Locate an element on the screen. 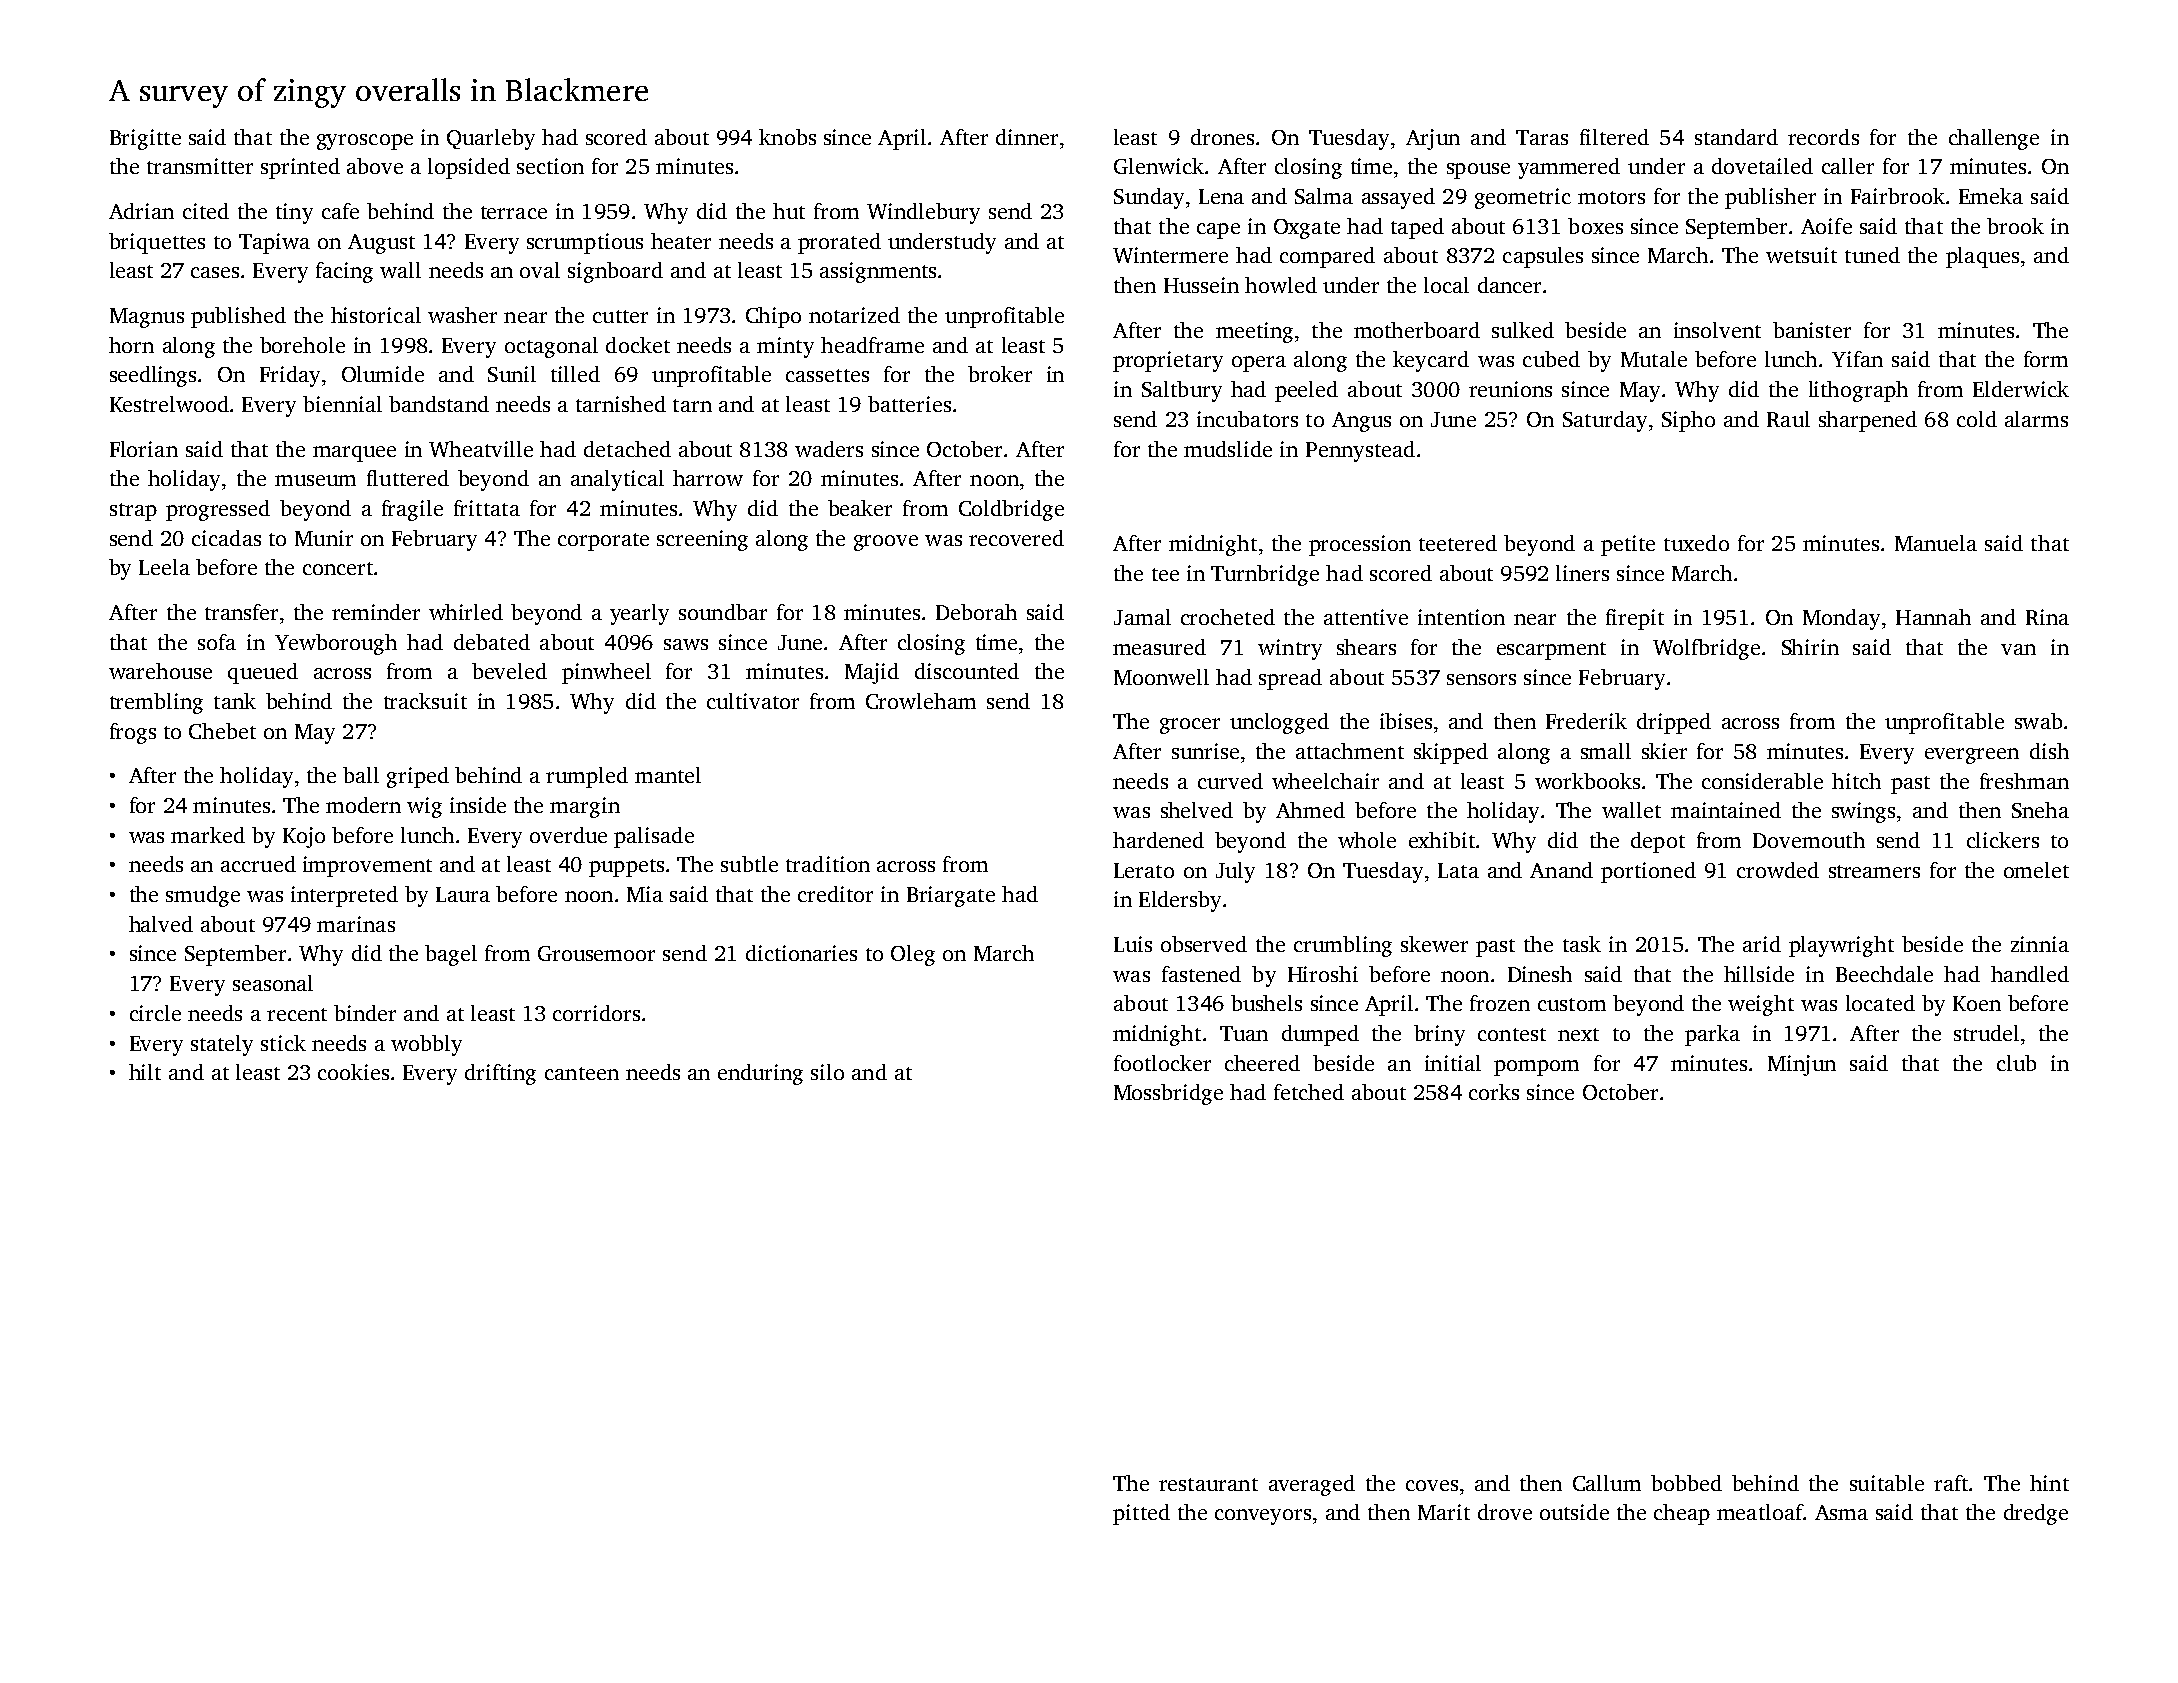  conveyors is located at coordinates (1263, 1517).
